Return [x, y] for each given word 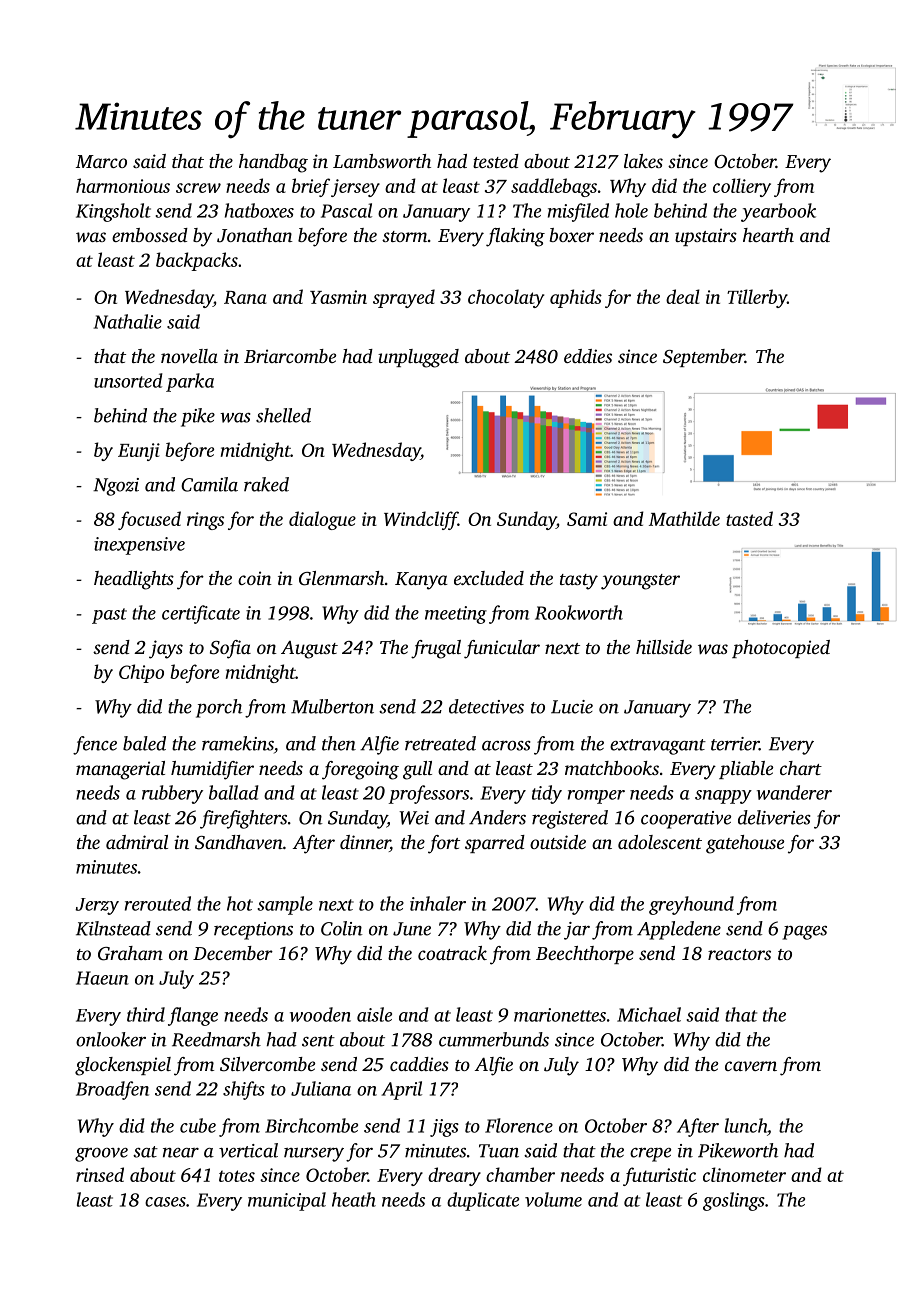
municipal [287, 1201]
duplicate [483, 1201]
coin [255, 578]
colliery [742, 187]
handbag [273, 163]
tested [496, 161]
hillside [664, 647]
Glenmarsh [341, 578]
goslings [734, 1201]
